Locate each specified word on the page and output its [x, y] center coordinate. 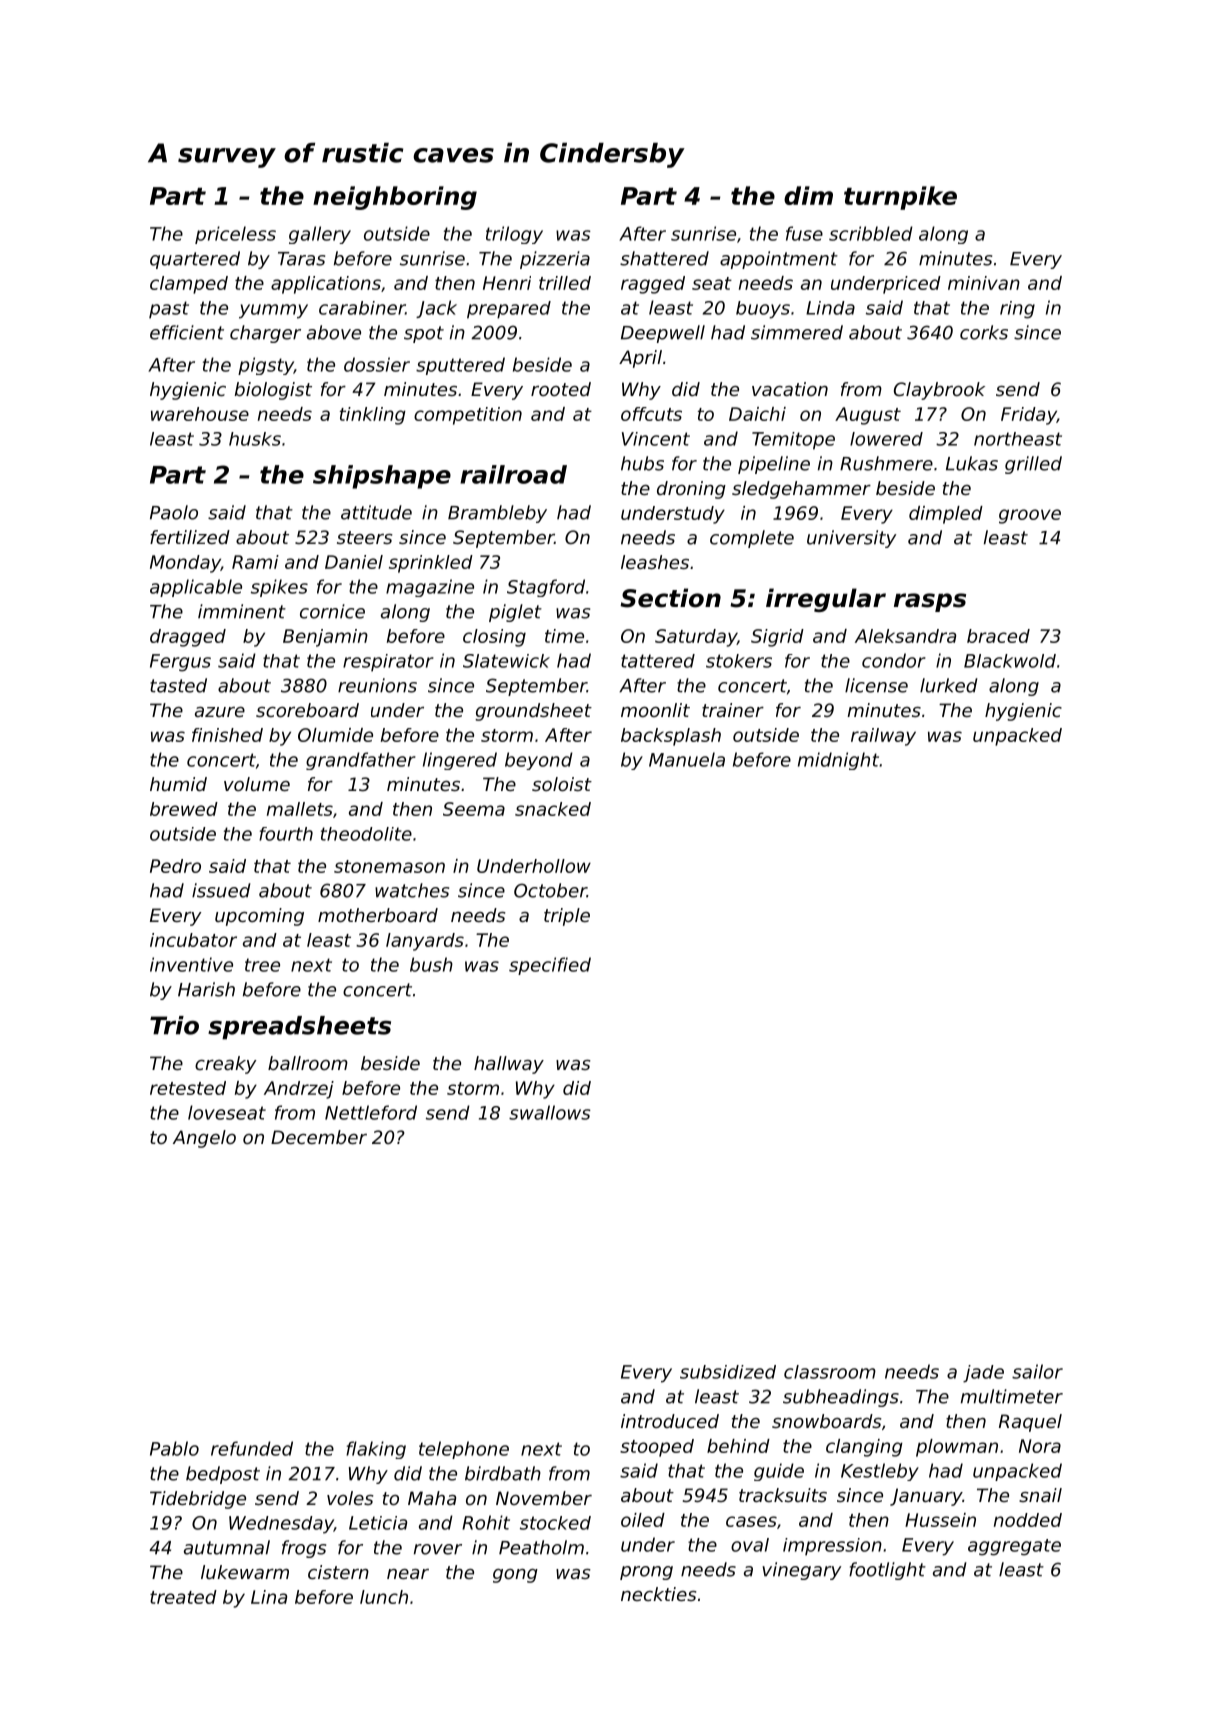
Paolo [174, 512]
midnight [838, 761]
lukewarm [245, 1572]
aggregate [1014, 1547]
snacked [553, 809]
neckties [659, 1594]
